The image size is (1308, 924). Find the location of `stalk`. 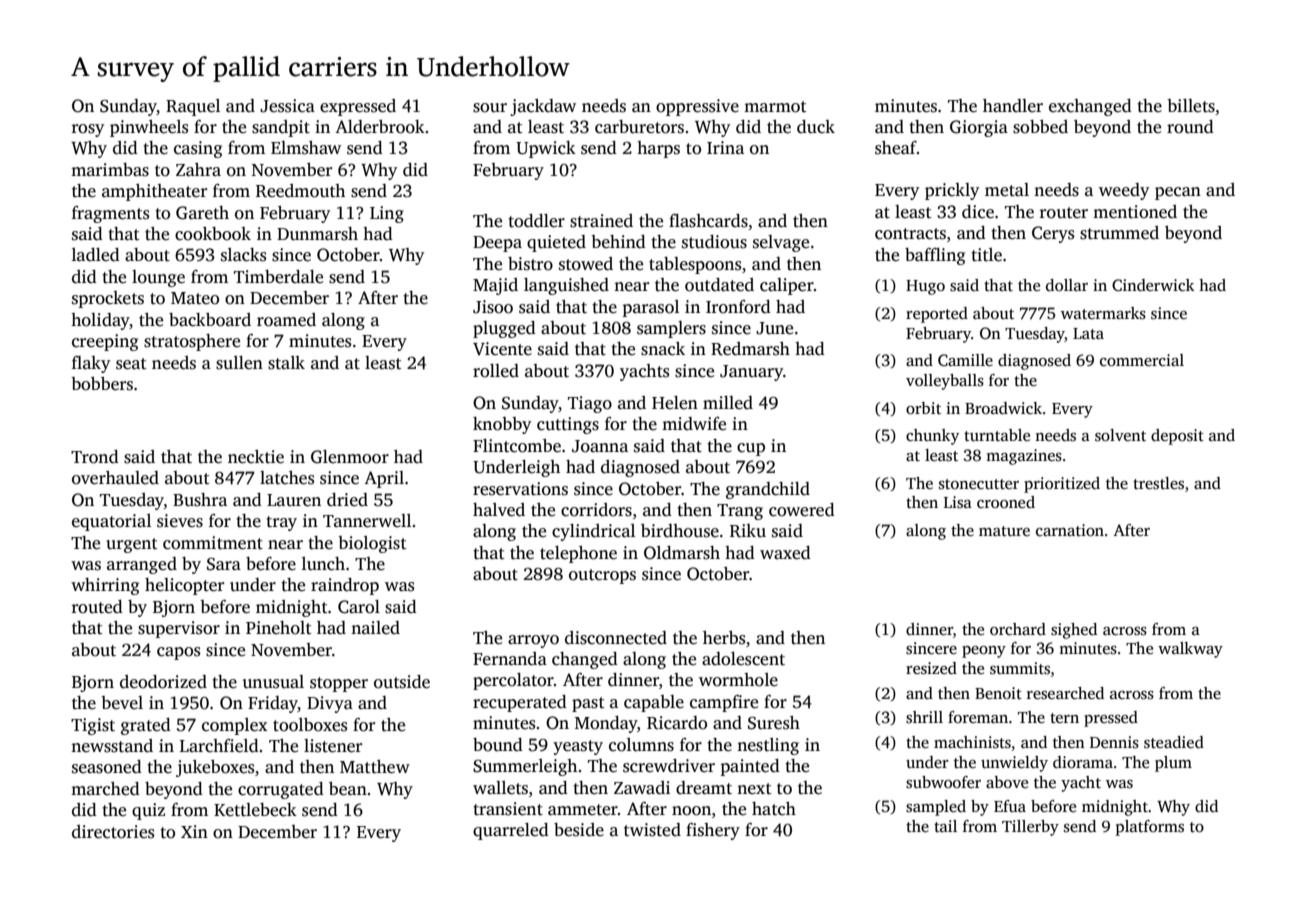

stalk is located at coordinates (286, 363).
